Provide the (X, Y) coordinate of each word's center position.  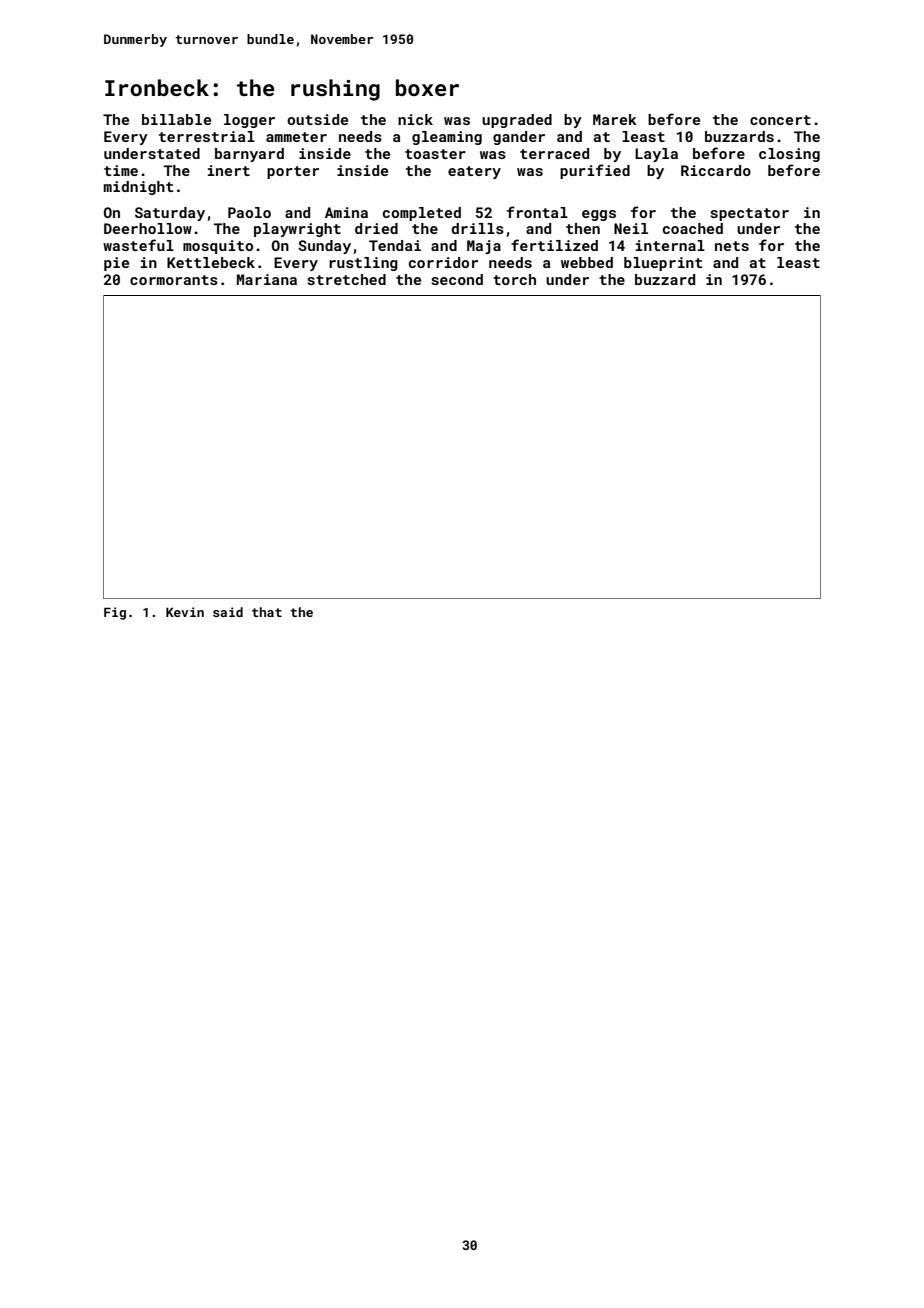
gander (519, 138)
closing (789, 155)
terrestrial (207, 136)
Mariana (267, 279)
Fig (115, 613)
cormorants (174, 280)
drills (477, 228)
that (267, 612)
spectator (749, 214)
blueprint (663, 264)
